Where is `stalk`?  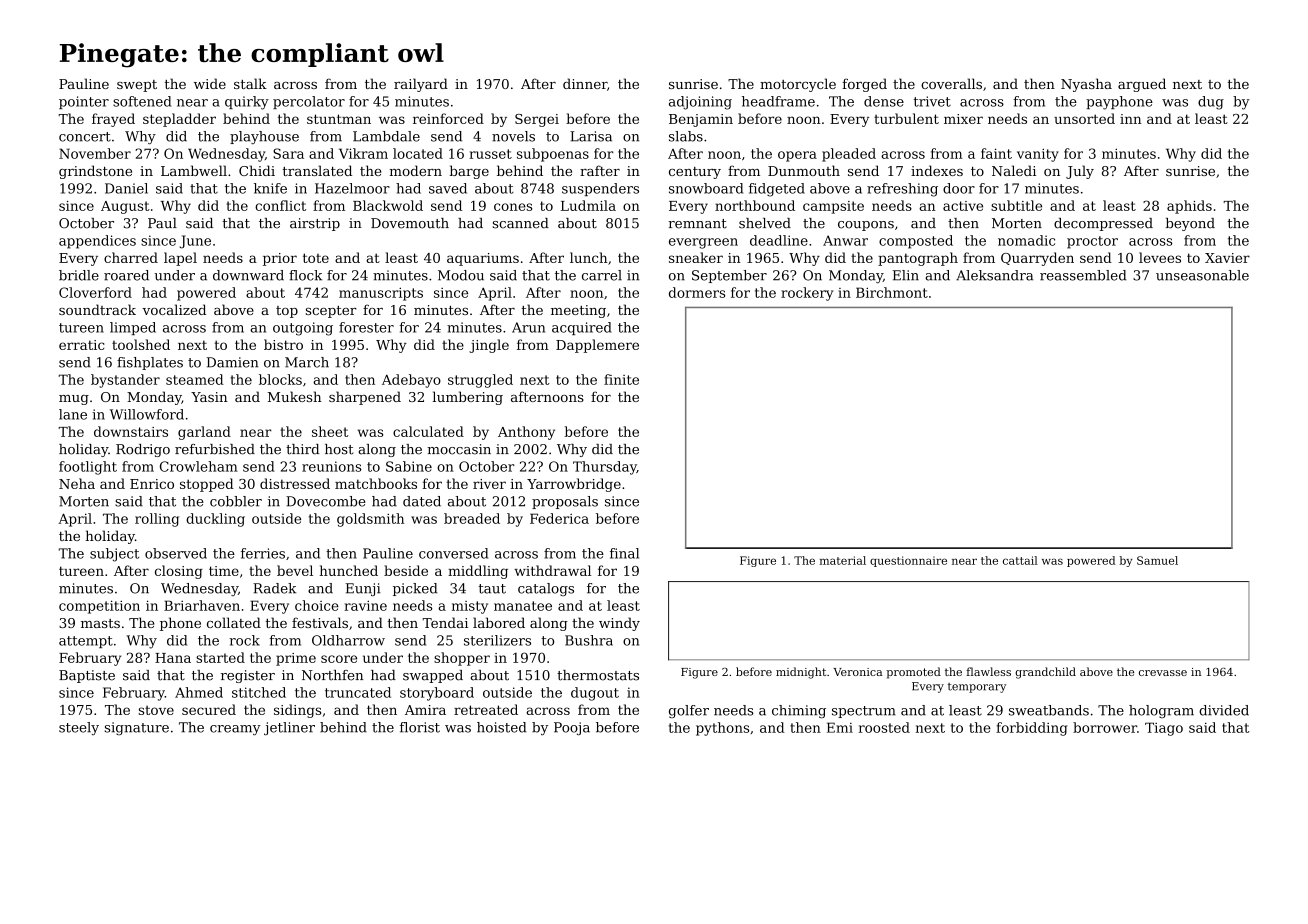 stalk is located at coordinates (250, 83).
